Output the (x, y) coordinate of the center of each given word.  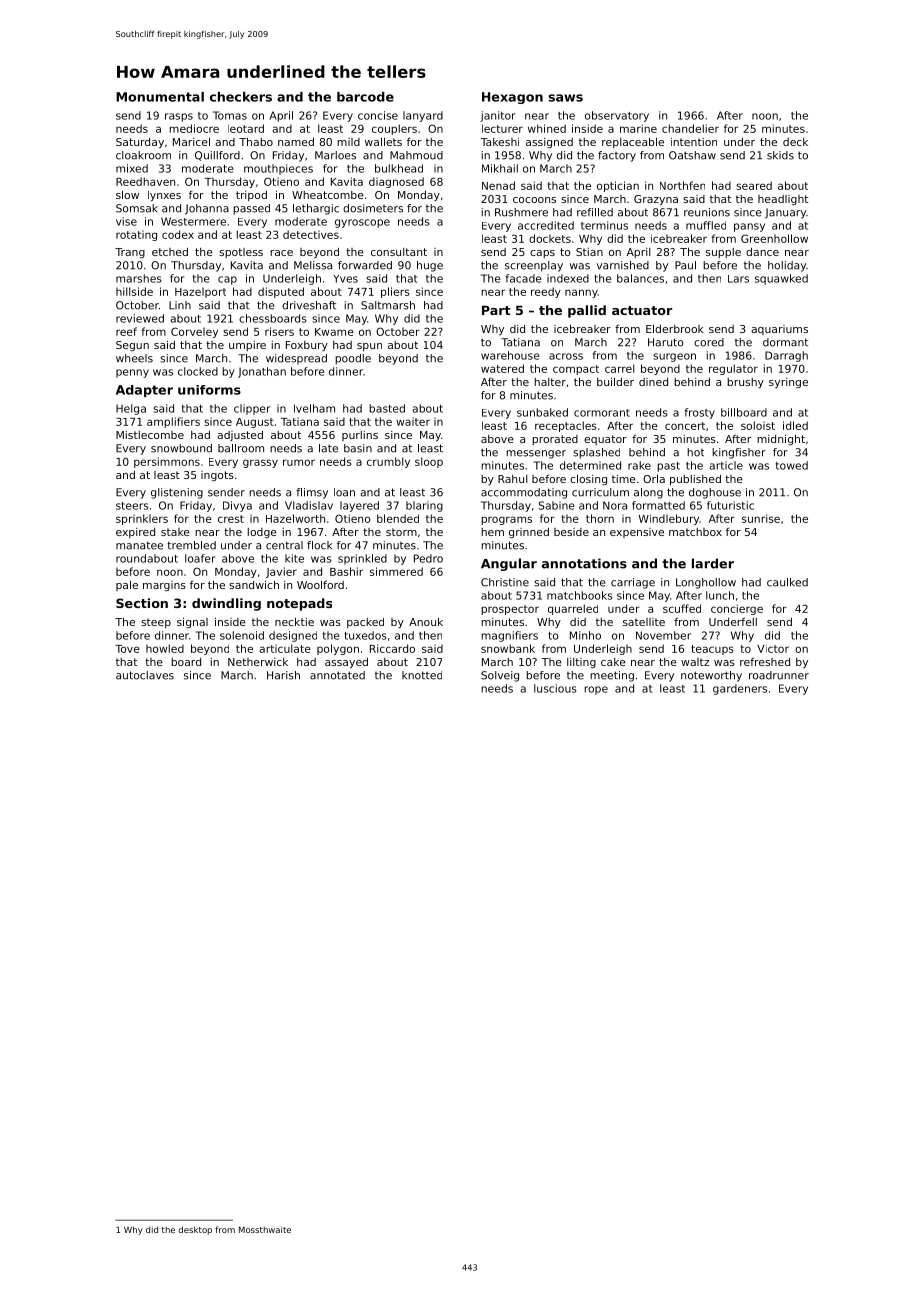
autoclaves (145, 675)
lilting (581, 663)
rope (596, 690)
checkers (241, 97)
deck (795, 142)
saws (565, 98)
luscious (555, 688)
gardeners (740, 689)
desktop (195, 1230)
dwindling (226, 604)
